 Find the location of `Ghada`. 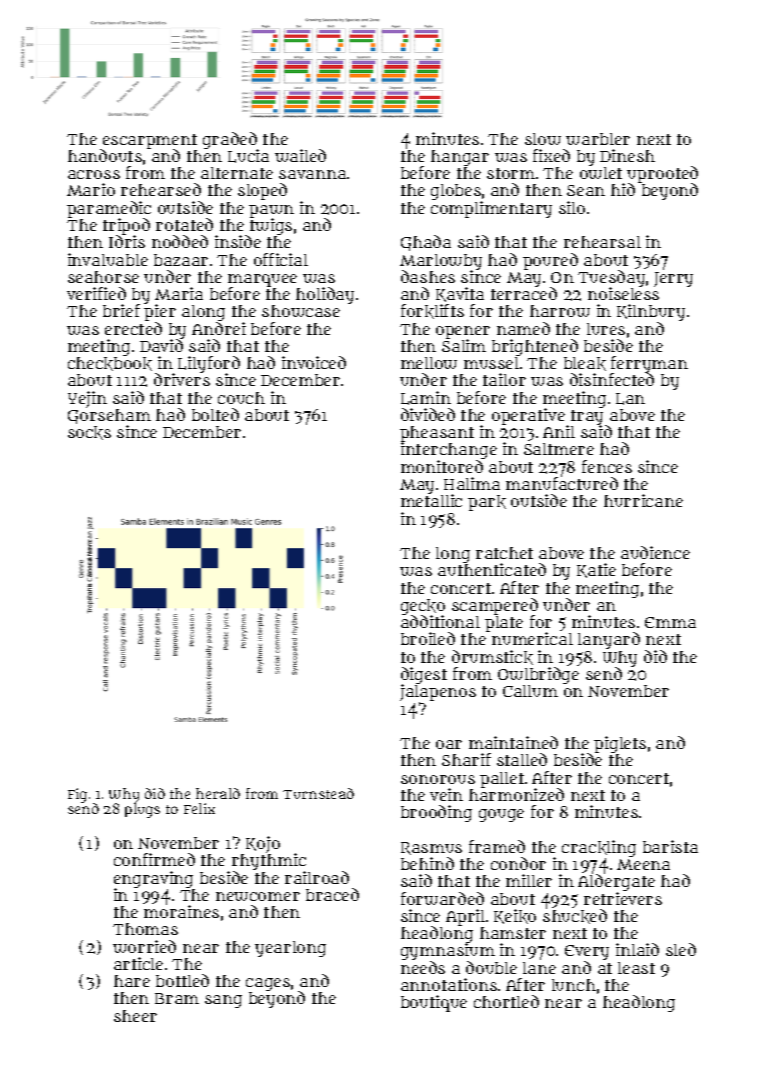

Ghada is located at coordinates (426, 243).
